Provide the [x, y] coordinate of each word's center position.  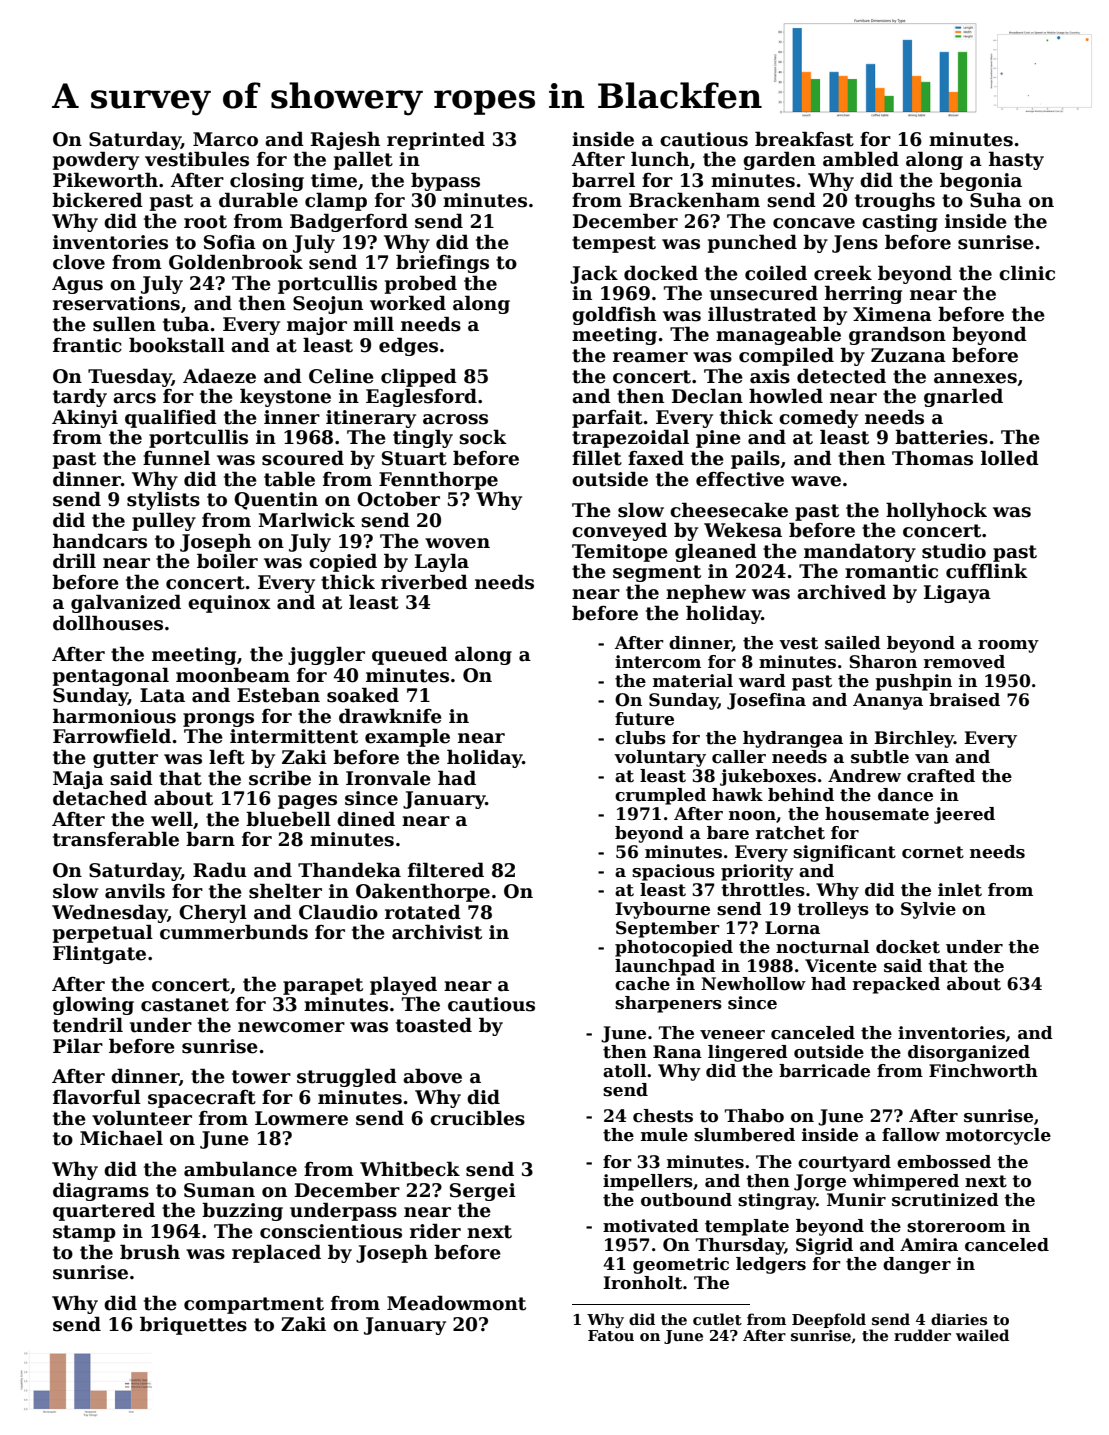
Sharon [883, 662]
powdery [96, 160]
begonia [981, 181]
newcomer [291, 1027]
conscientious [331, 1231]
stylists [163, 500]
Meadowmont [456, 1303]
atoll [624, 1071]
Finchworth [983, 1071]
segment [657, 573]
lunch [660, 159]
